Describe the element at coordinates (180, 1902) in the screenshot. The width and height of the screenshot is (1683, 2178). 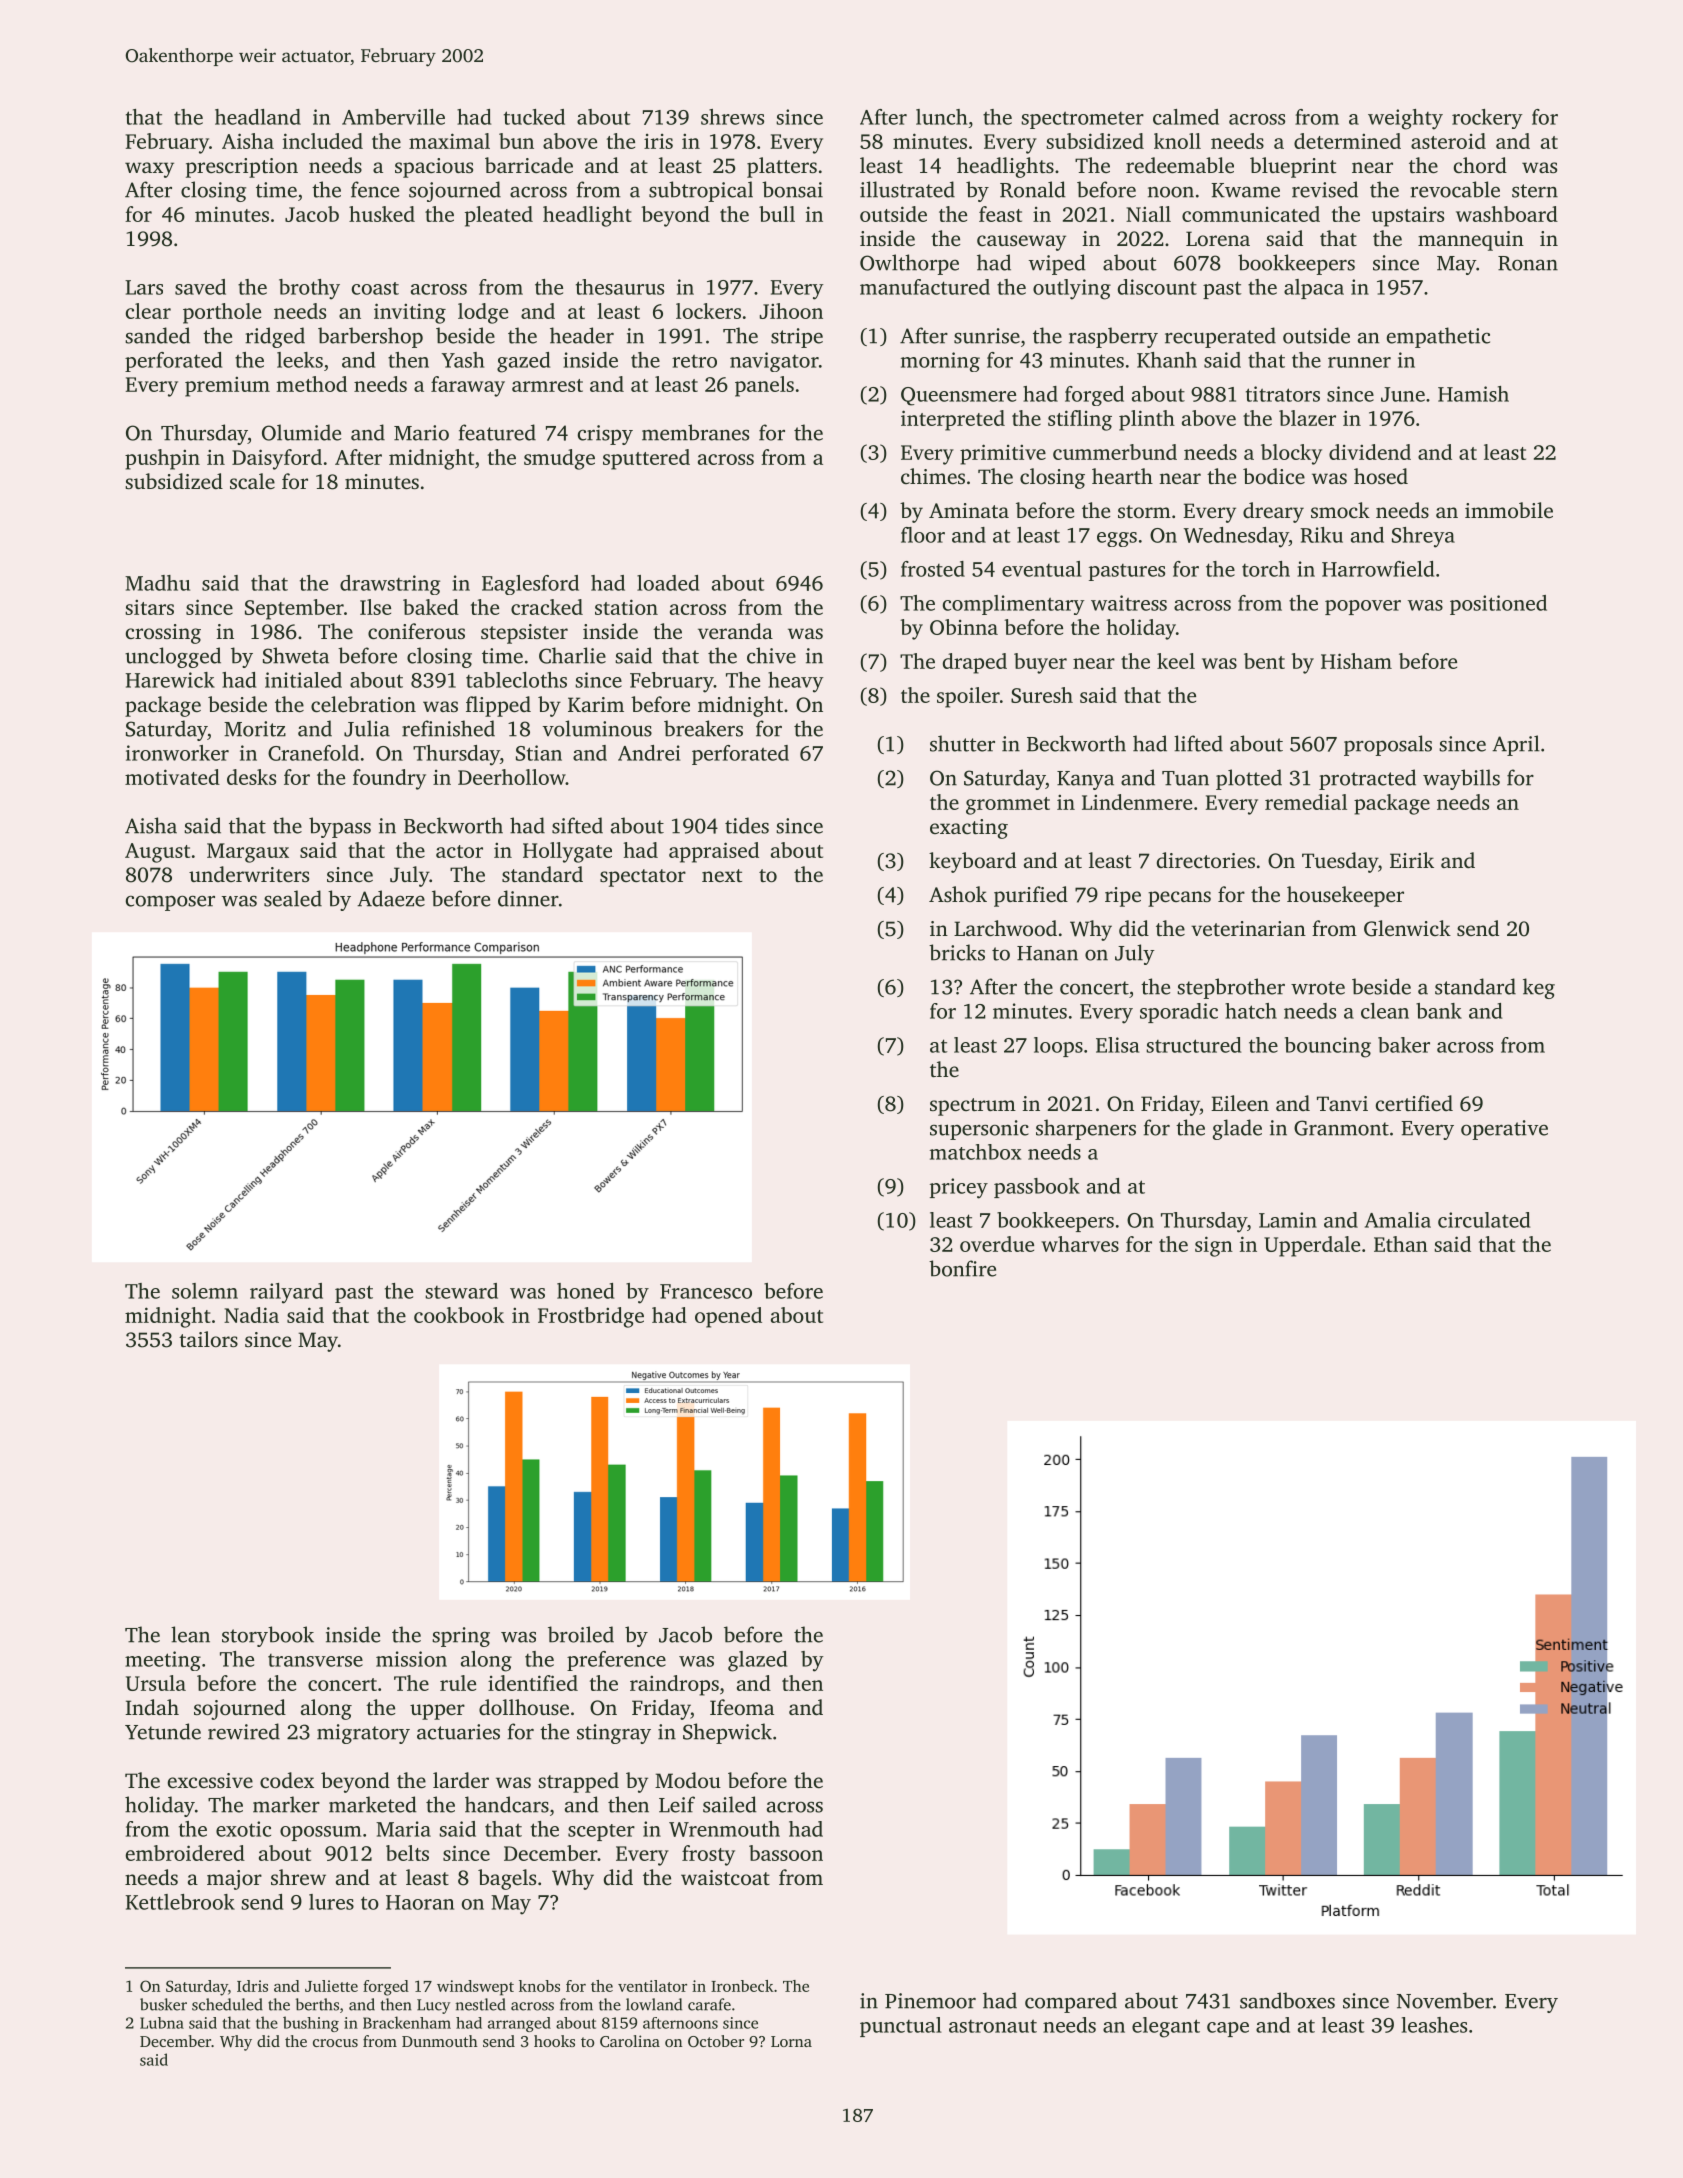
I see `Kettlebrook` at that location.
